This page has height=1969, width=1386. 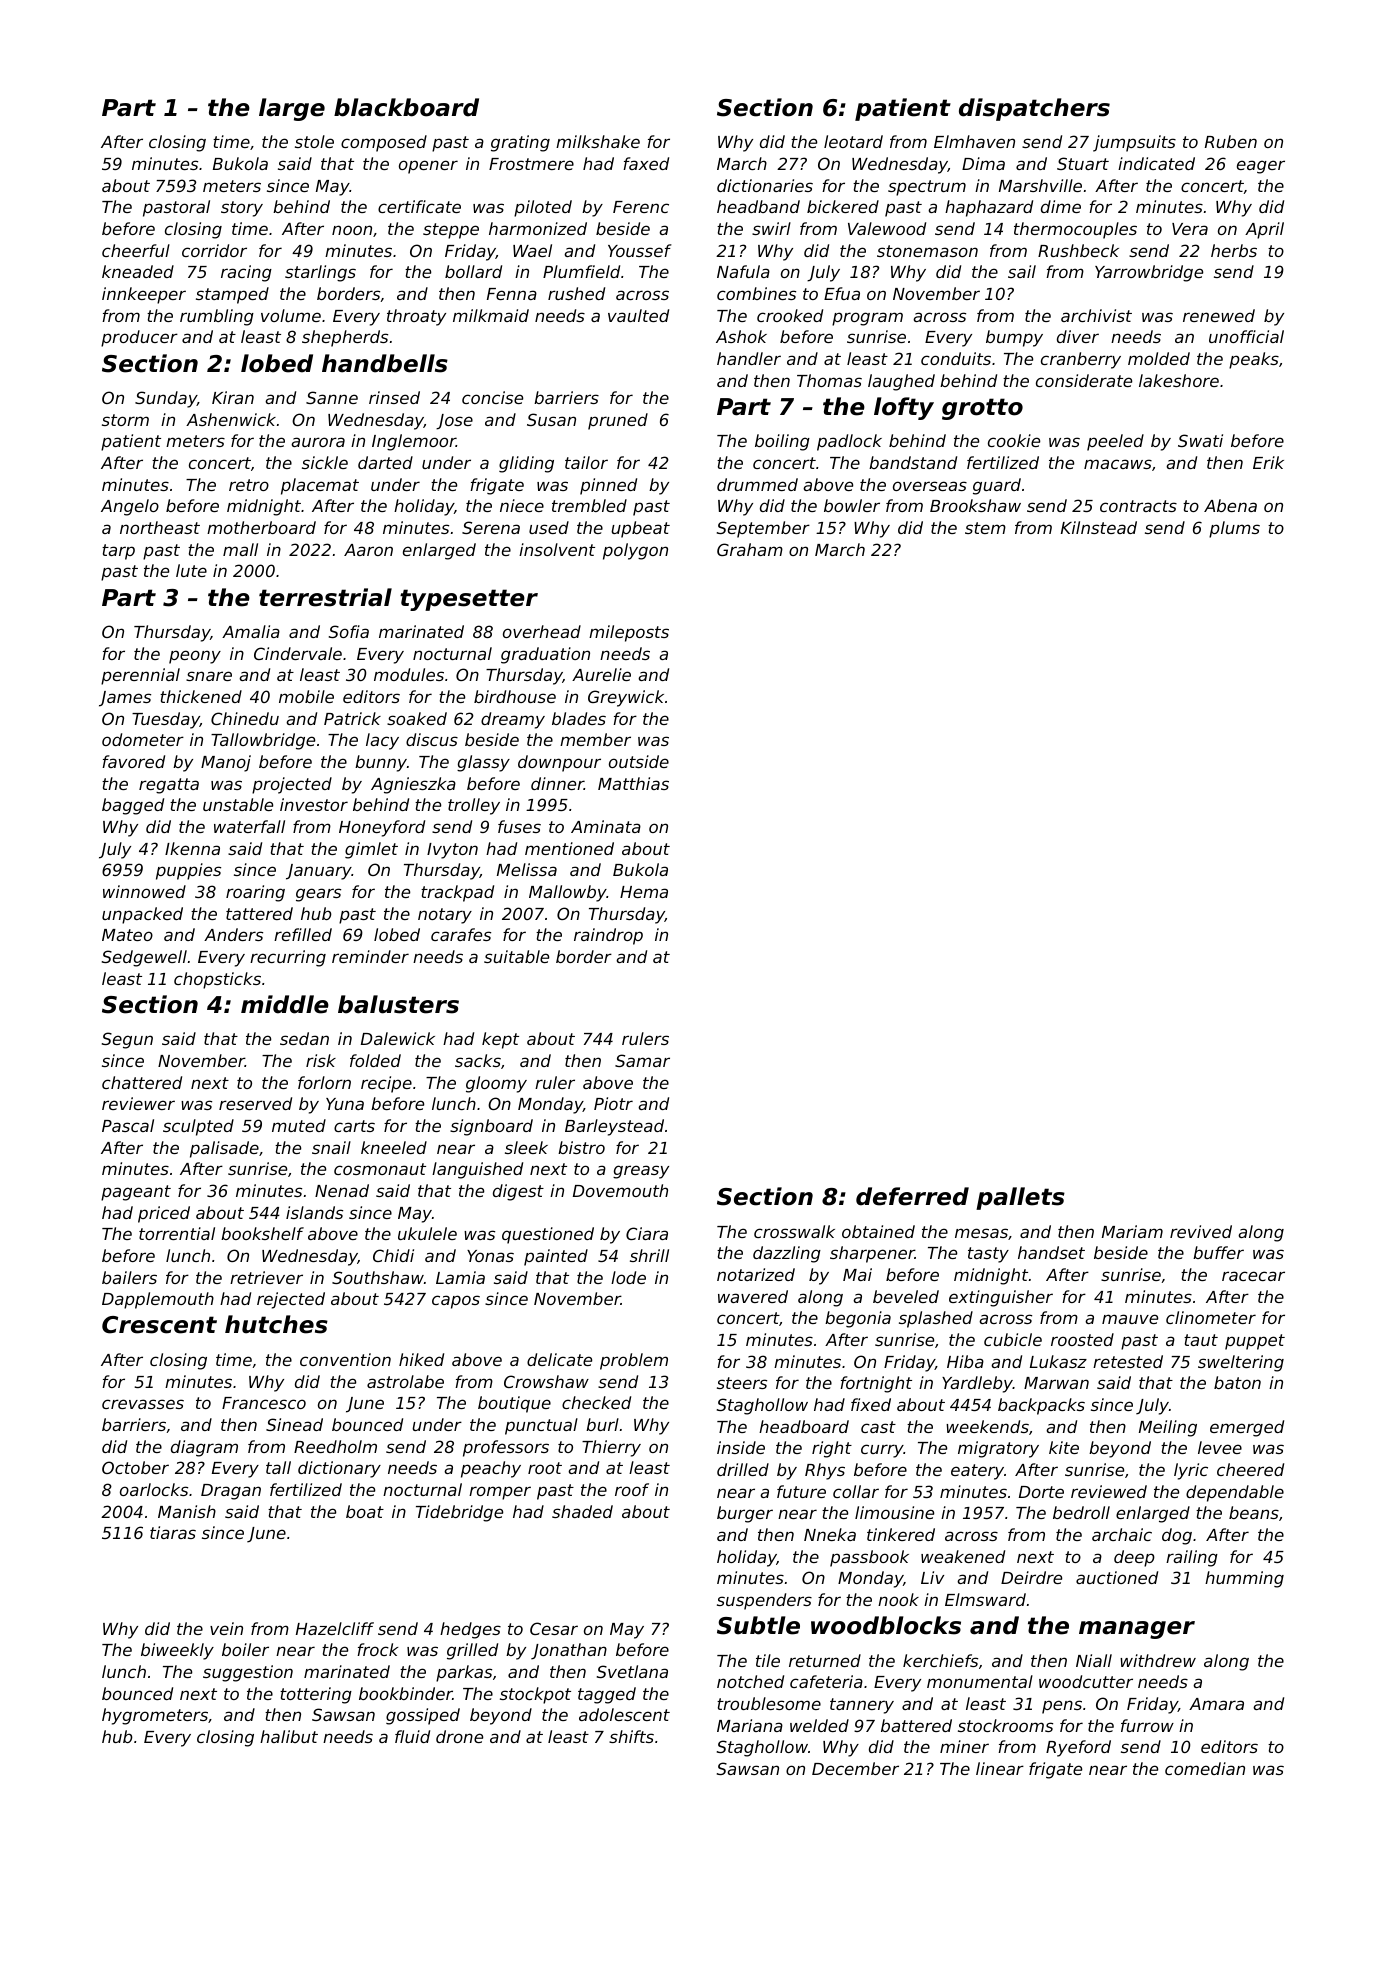 I want to click on tasty, so click(x=988, y=1255).
